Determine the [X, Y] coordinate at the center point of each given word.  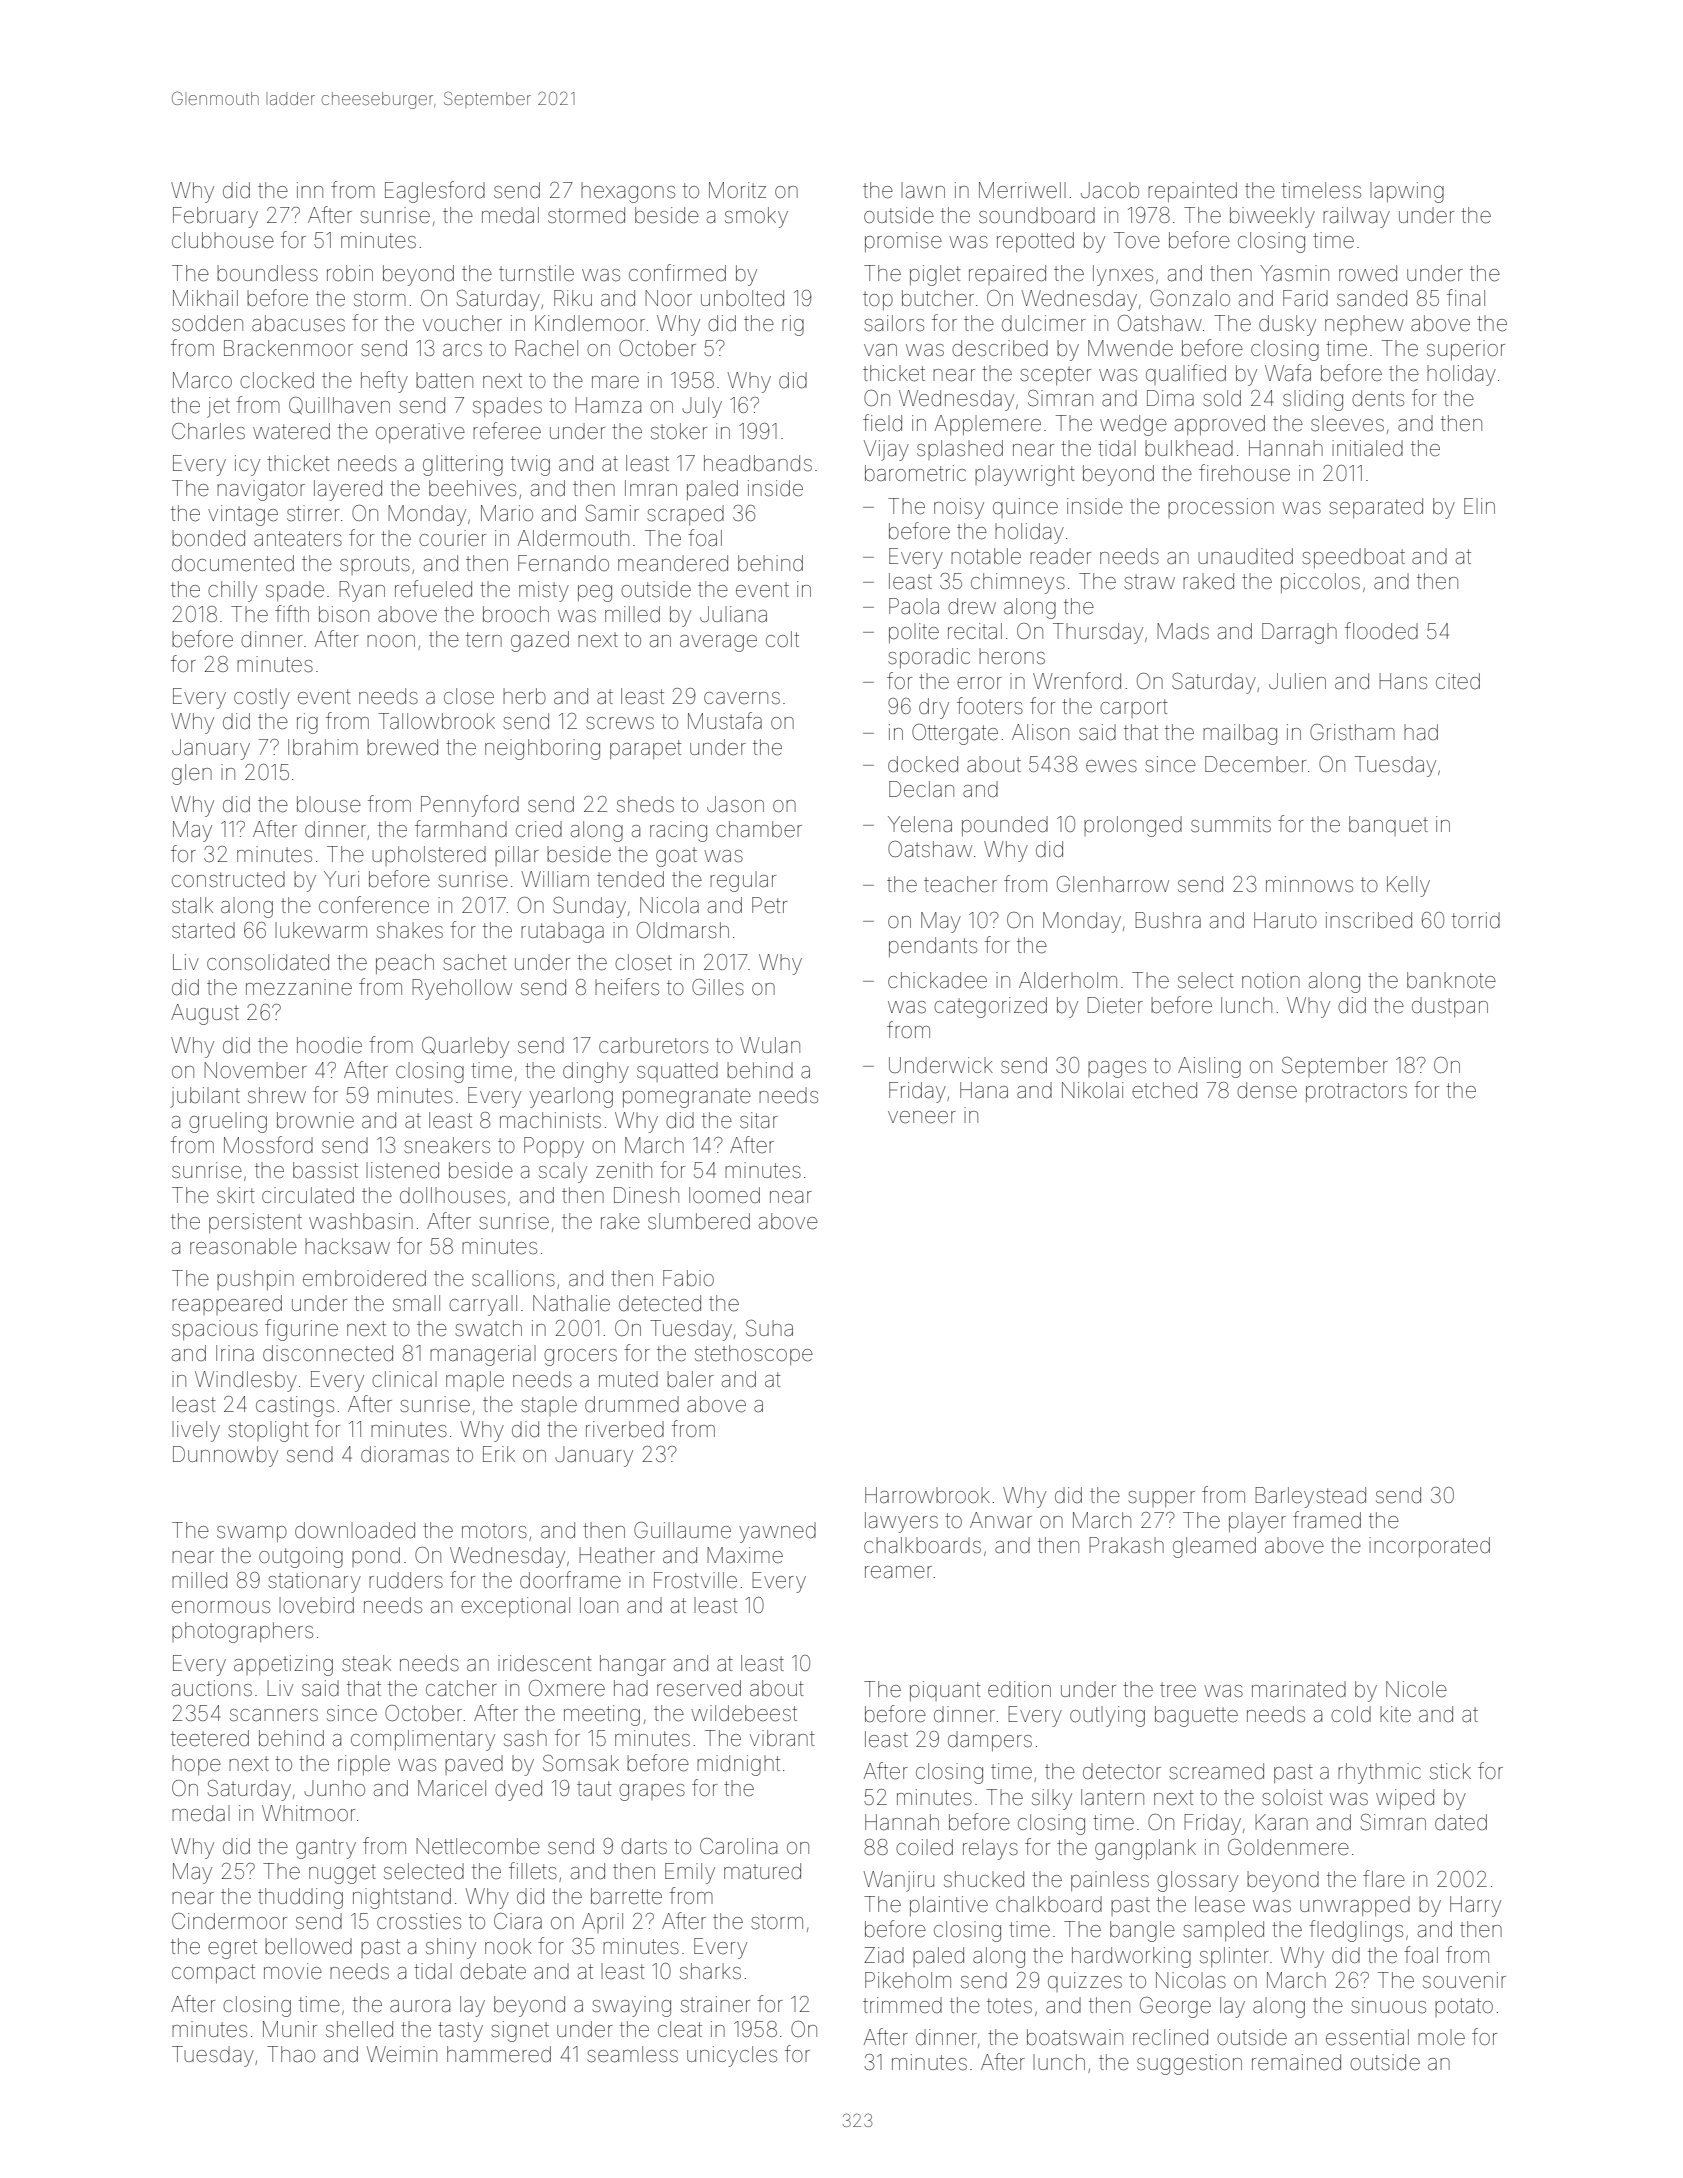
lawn [923, 190]
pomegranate [687, 1098]
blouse [329, 804]
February [215, 217]
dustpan [1450, 1007]
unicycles [732, 2056]
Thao [291, 2054]
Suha [769, 1328]
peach [405, 964]
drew [972, 606]
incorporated [1429, 1547]
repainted [1192, 192]
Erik [499, 1454]
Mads [1183, 631]
